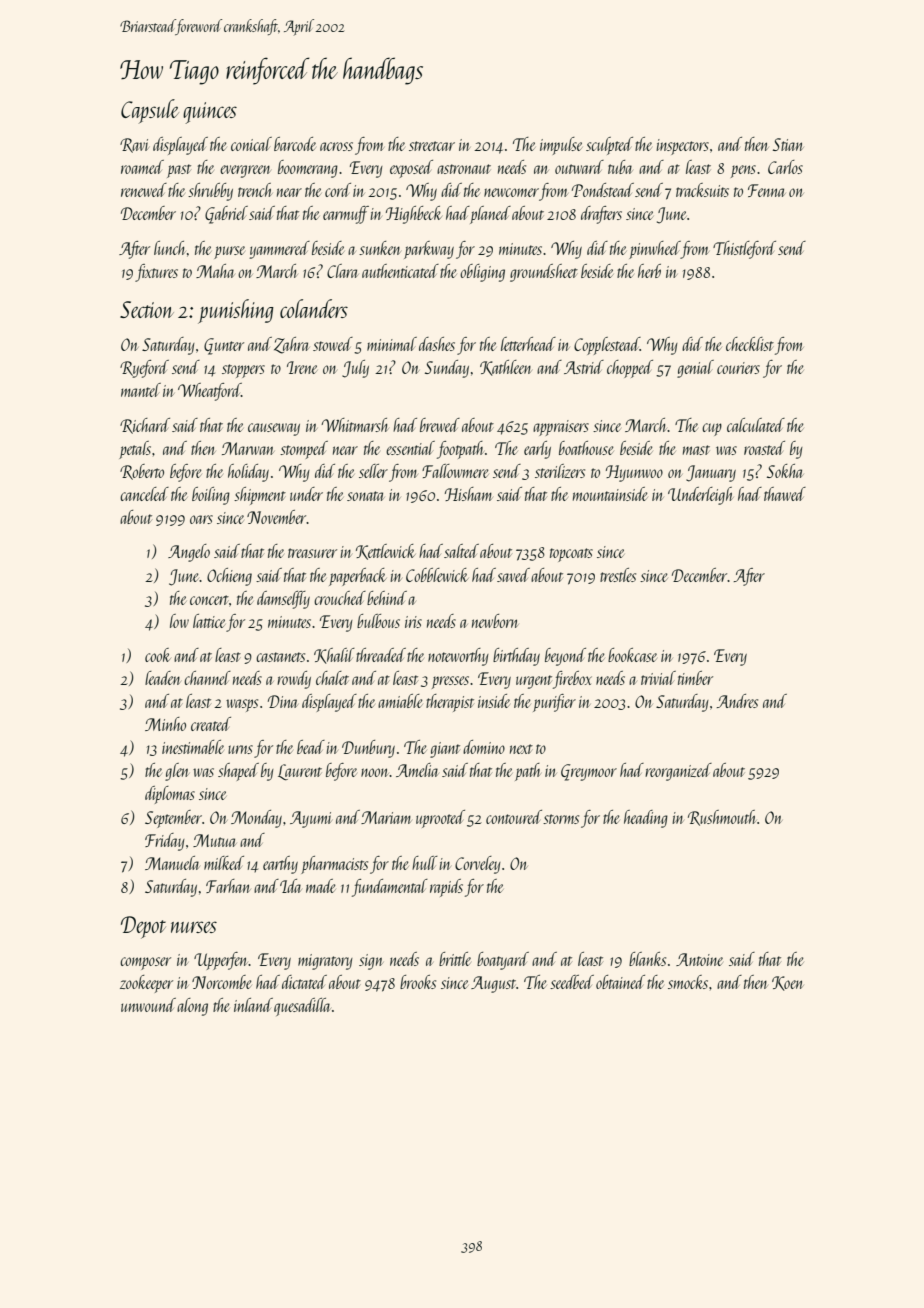 The image size is (924, 1308). What do you see at coordinates (534, 682) in the screenshot?
I see `urgent` at bounding box center [534, 682].
